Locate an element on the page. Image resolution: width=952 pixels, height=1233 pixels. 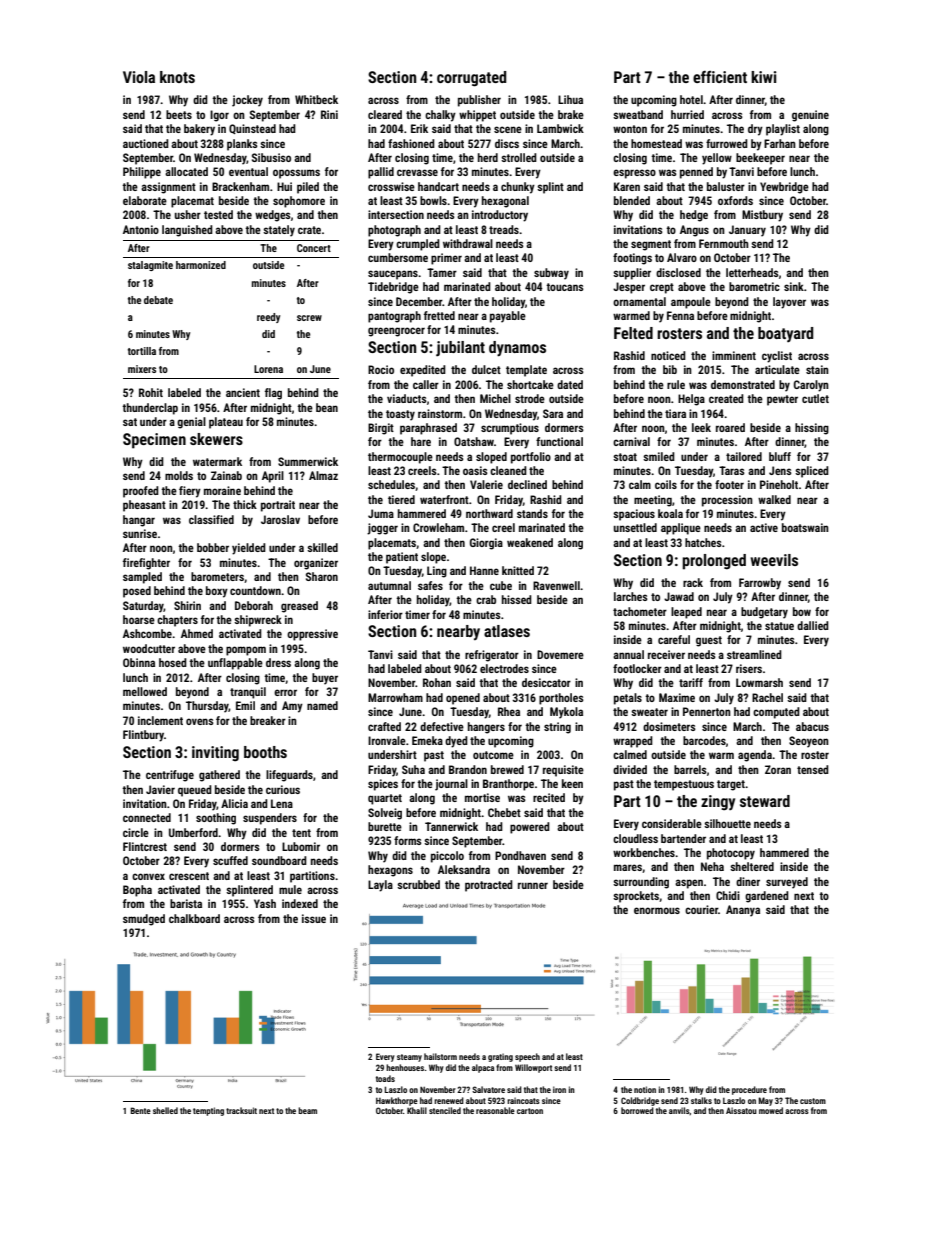
smiled is located at coordinates (659, 456).
